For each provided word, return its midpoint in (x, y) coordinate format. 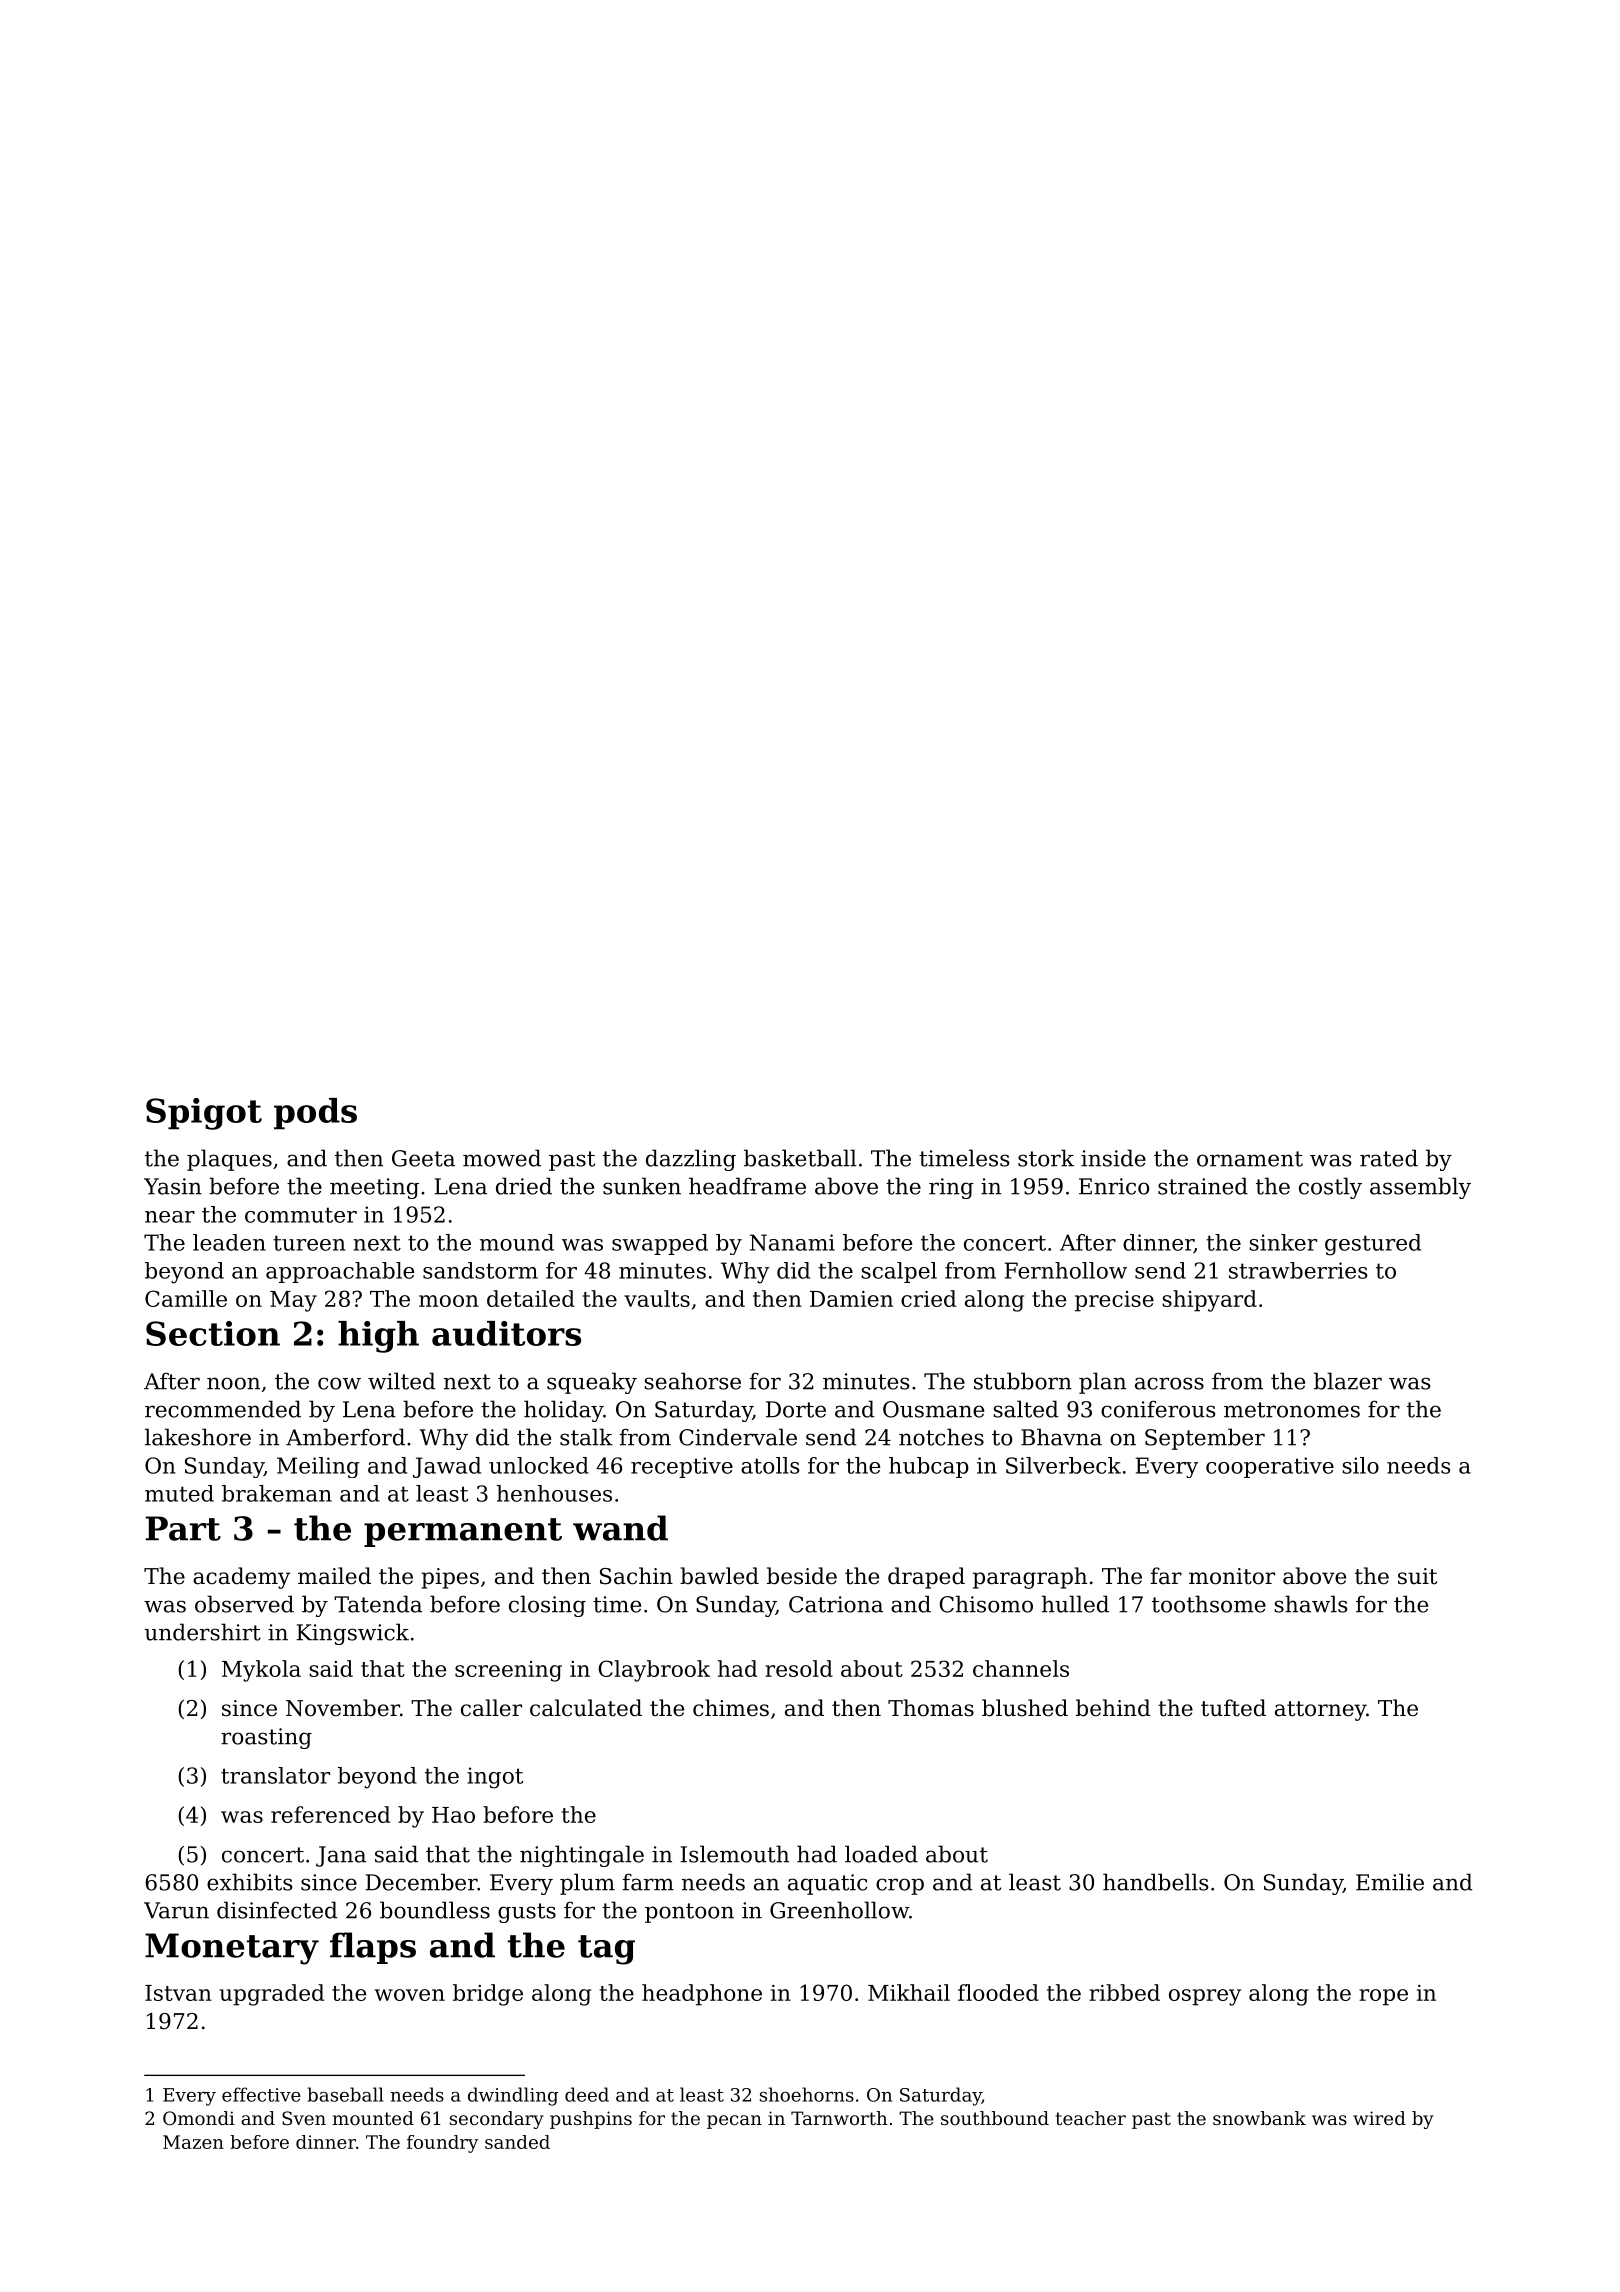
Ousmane (933, 1409)
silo (1360, 1465)
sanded (517, 2142)
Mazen (193, 2142)
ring (951, 1188)
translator (275, 1775)
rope (1383, 1997)
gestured (1373, 1245)
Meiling (318, 1467)
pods (315, 1114)
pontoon (689, 1913)
